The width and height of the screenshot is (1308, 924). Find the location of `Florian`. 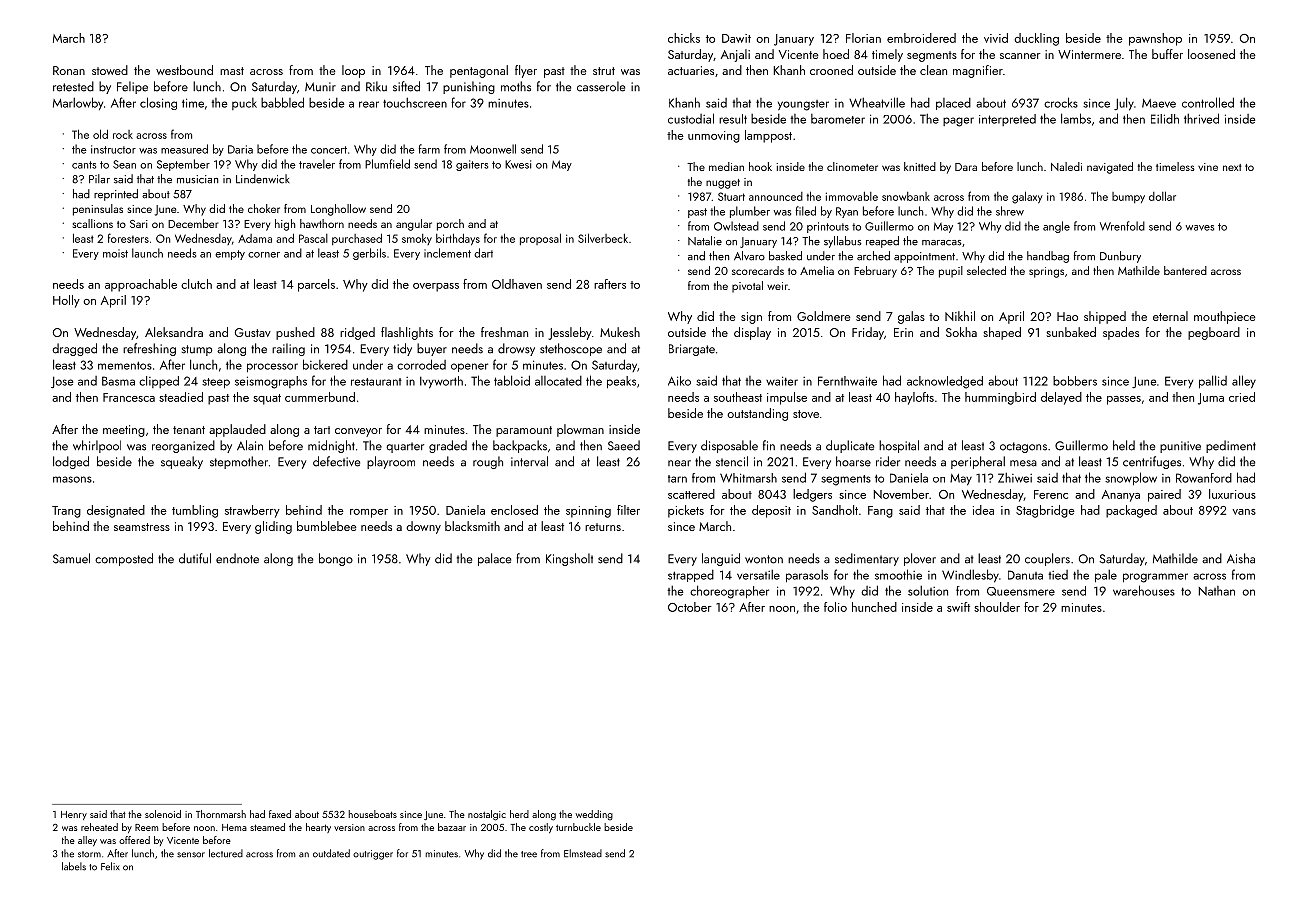

Florian is located at coordinates (863, 38).
